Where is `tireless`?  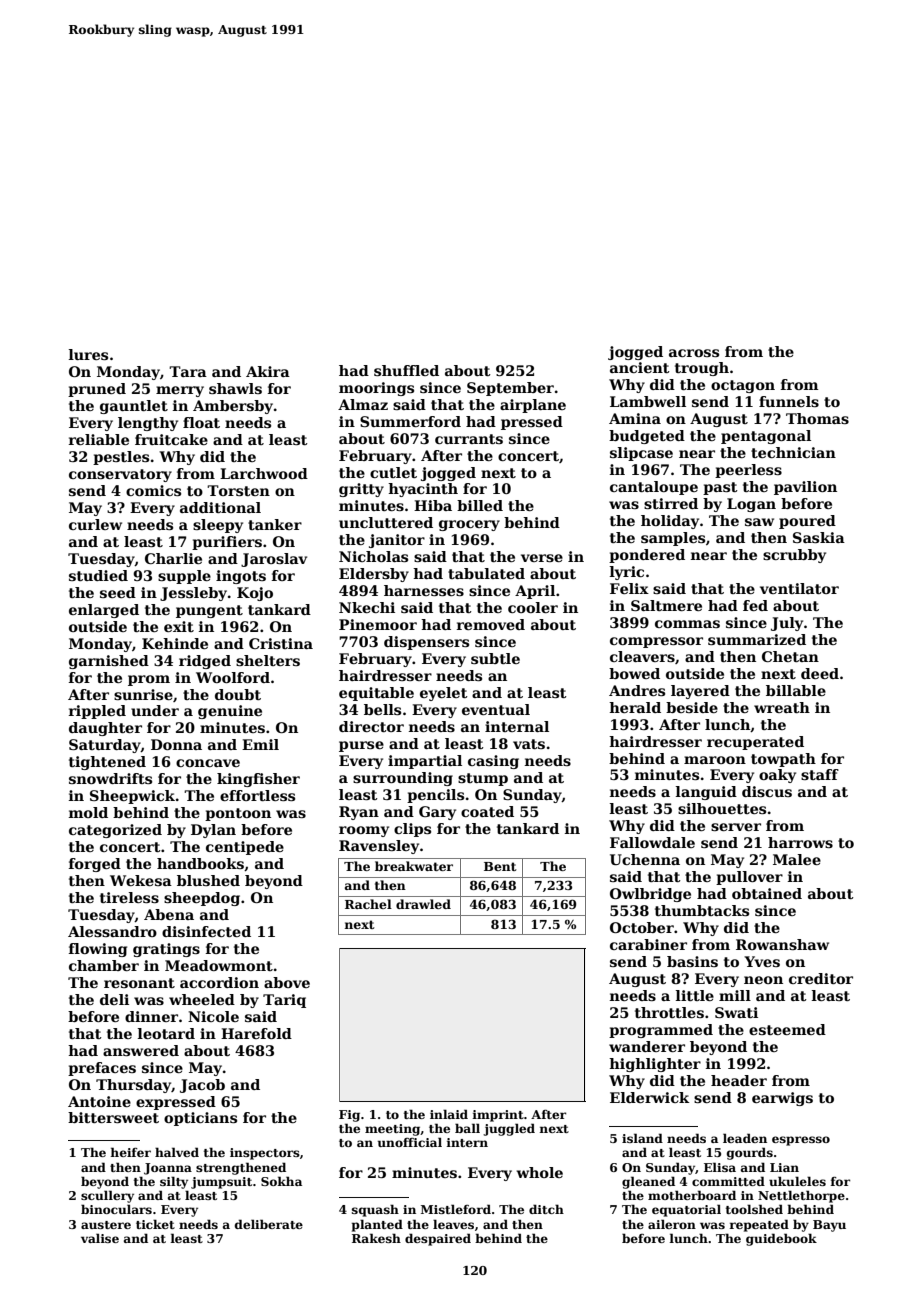
tireless is located at coordinates (129, 897).
